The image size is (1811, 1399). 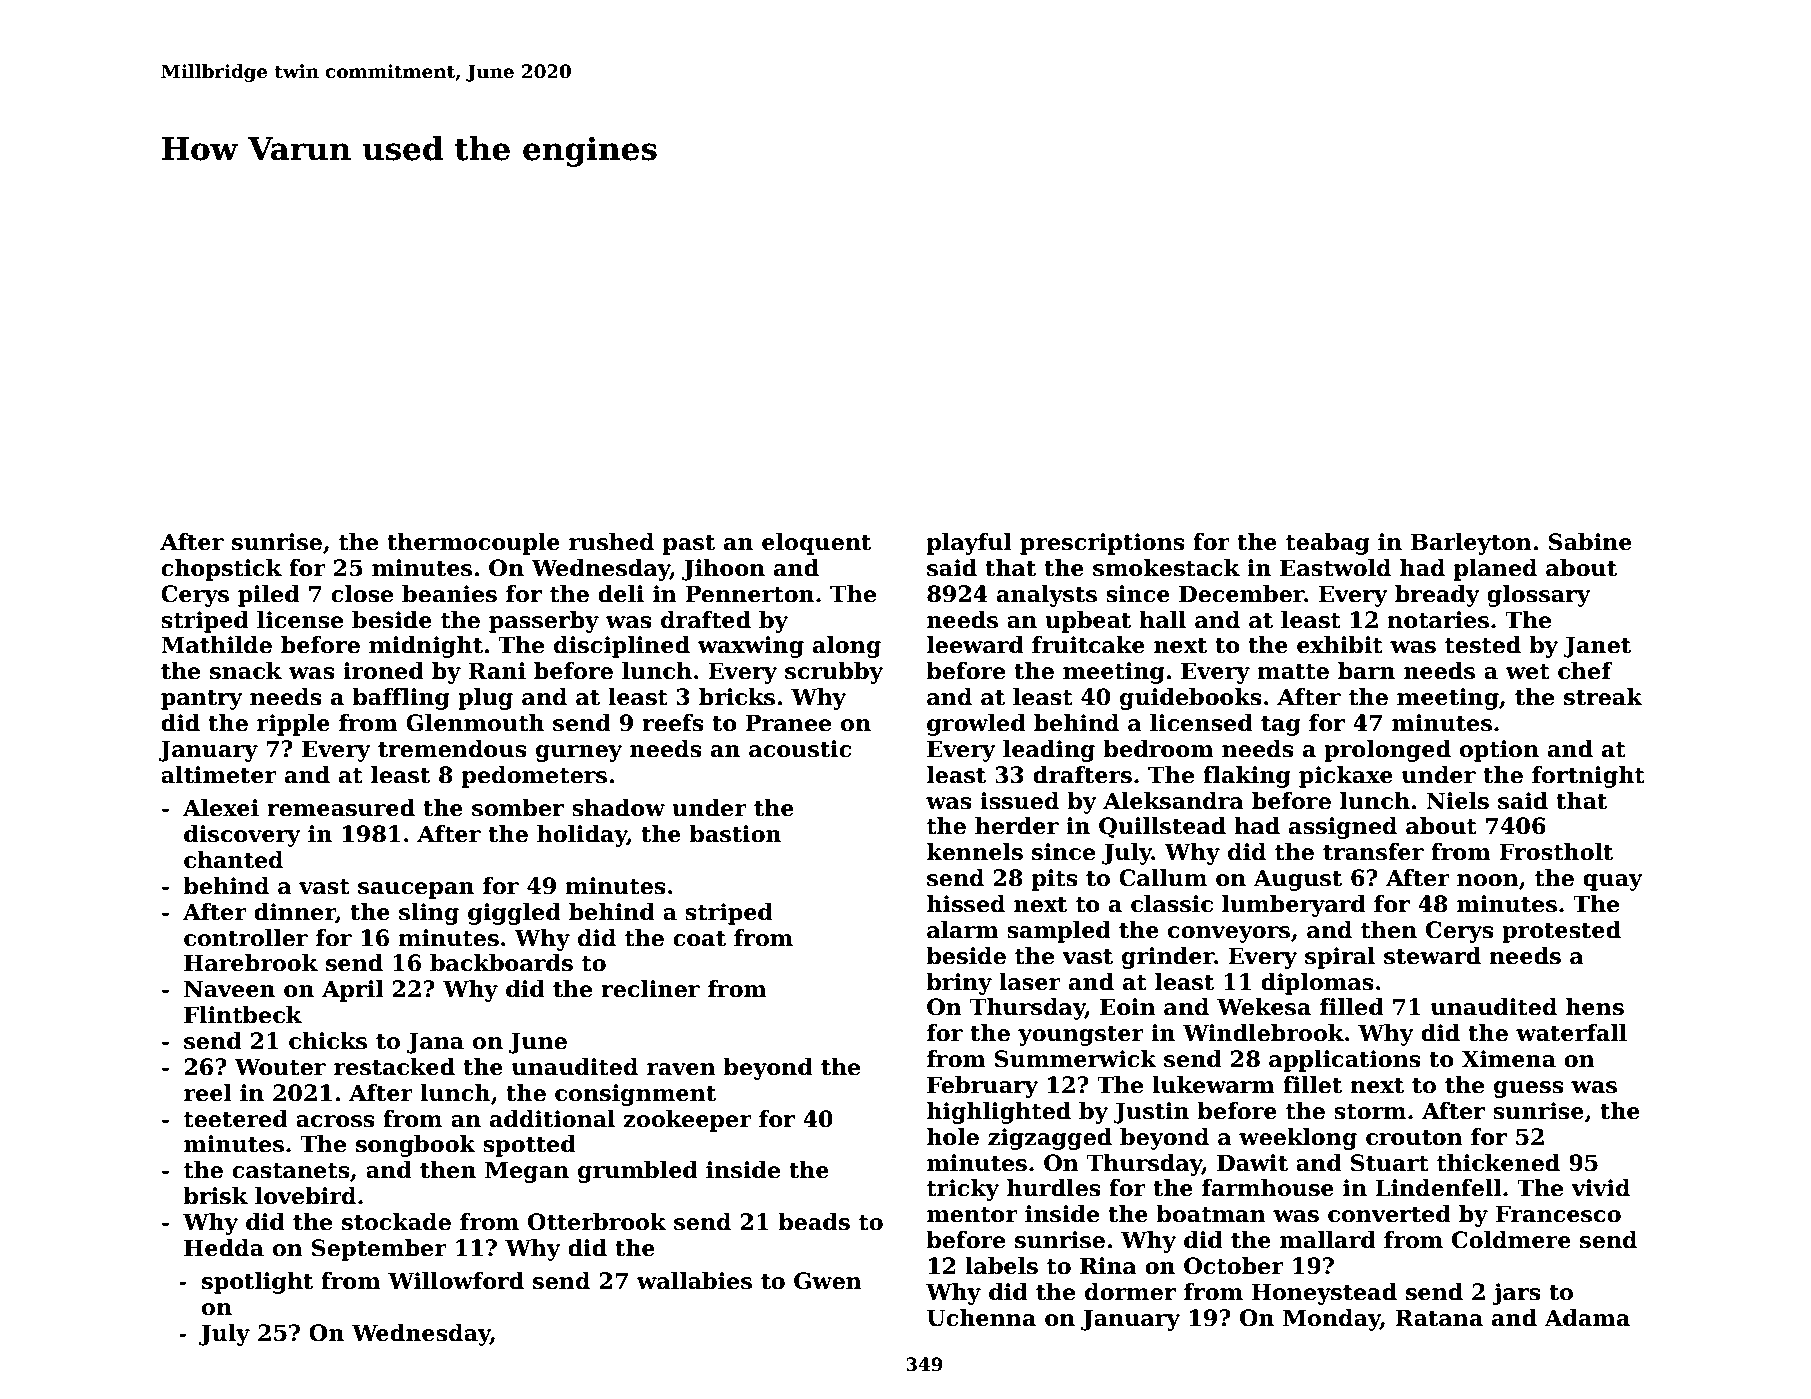 I want to click on Uchenna, so click(x=981, y=1318).
